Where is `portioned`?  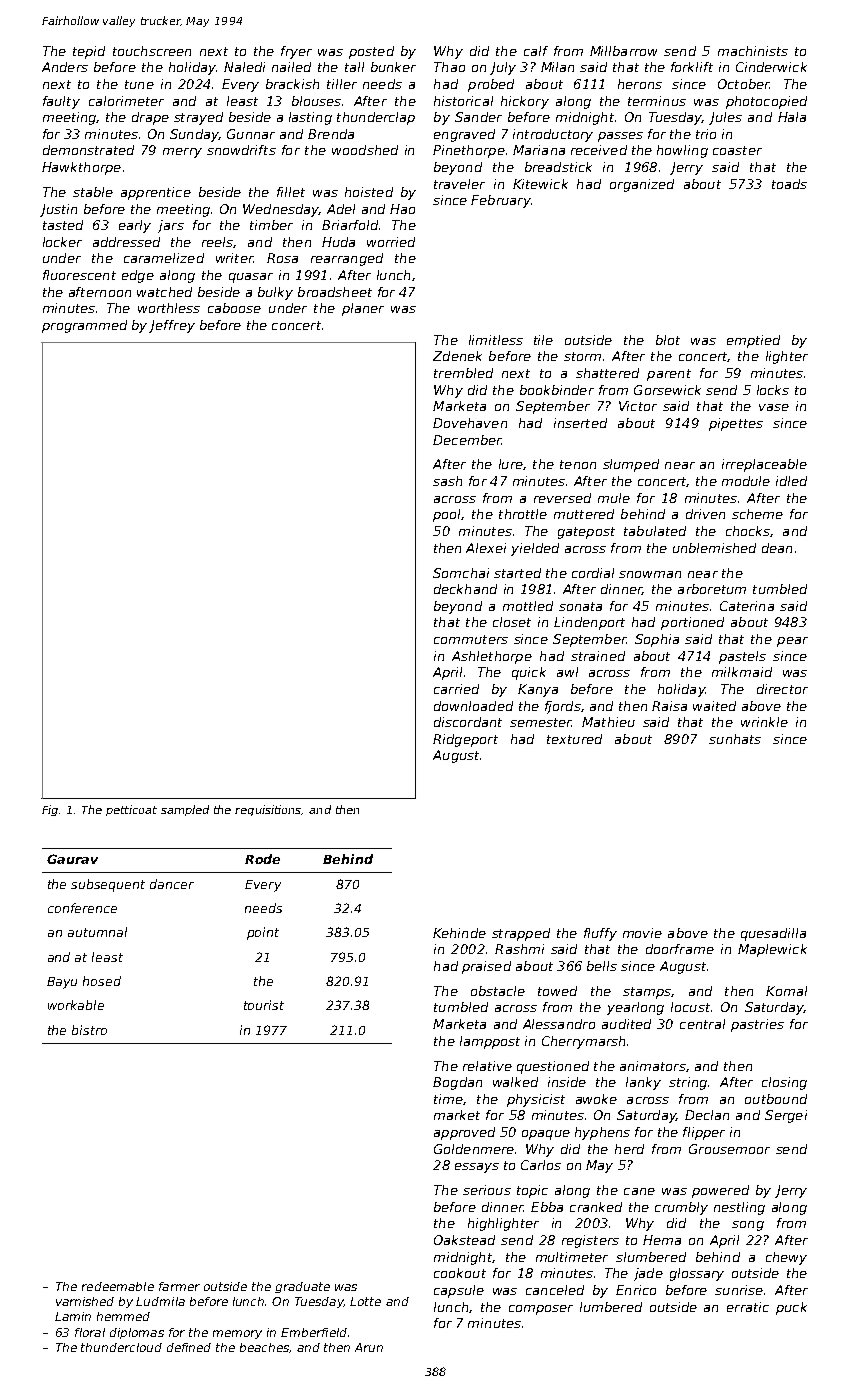 portioned is located at coordinates (692, 623).
